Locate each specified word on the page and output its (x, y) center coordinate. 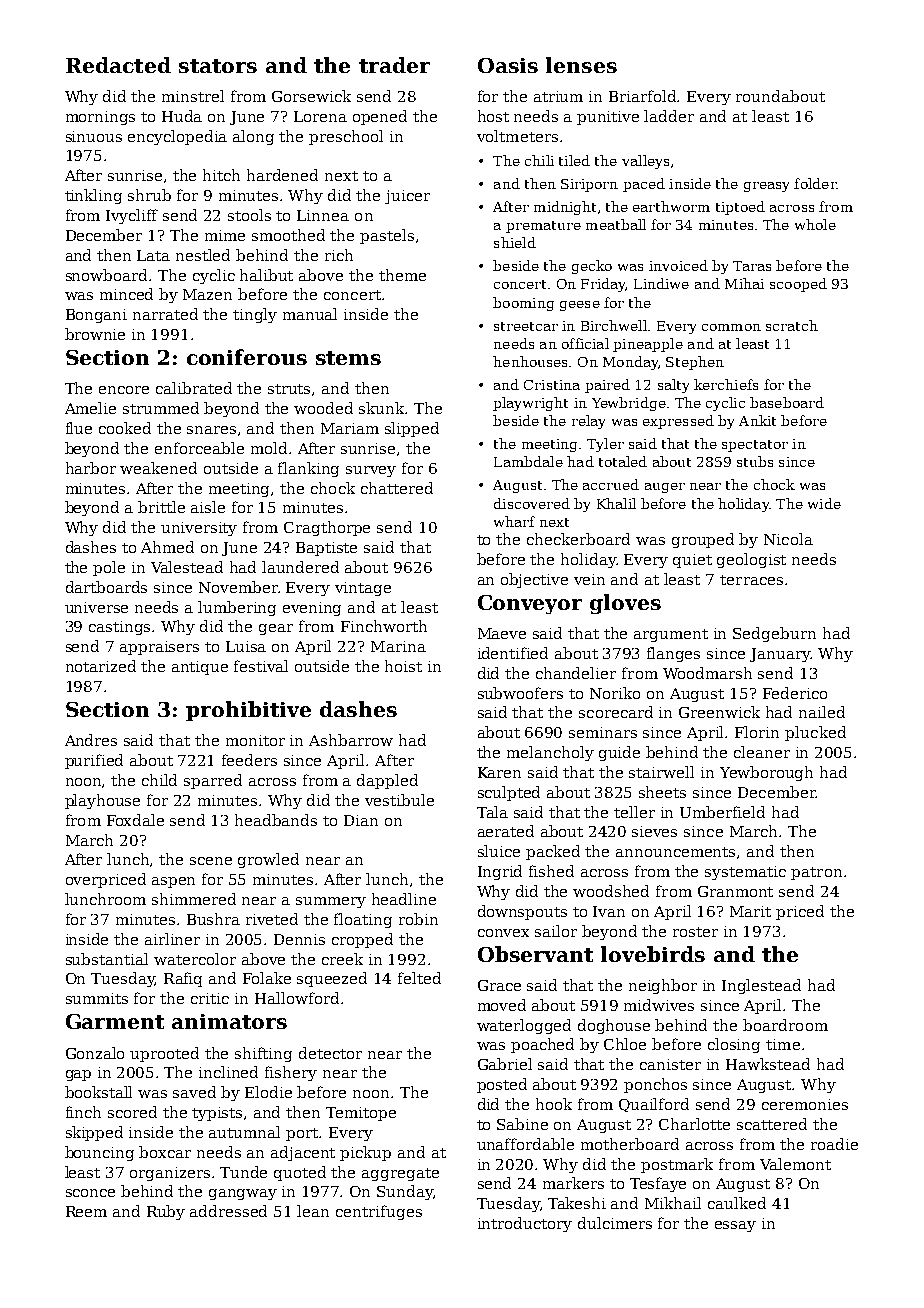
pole (109, 568)
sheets (662, 792)
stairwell (661, 772)
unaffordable (525, 1144)
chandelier (576, 673)
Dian (361, 820)
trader (394, 65)
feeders (249, 760)
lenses (581, 65)
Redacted (118, 65)
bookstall (98, 1092)
